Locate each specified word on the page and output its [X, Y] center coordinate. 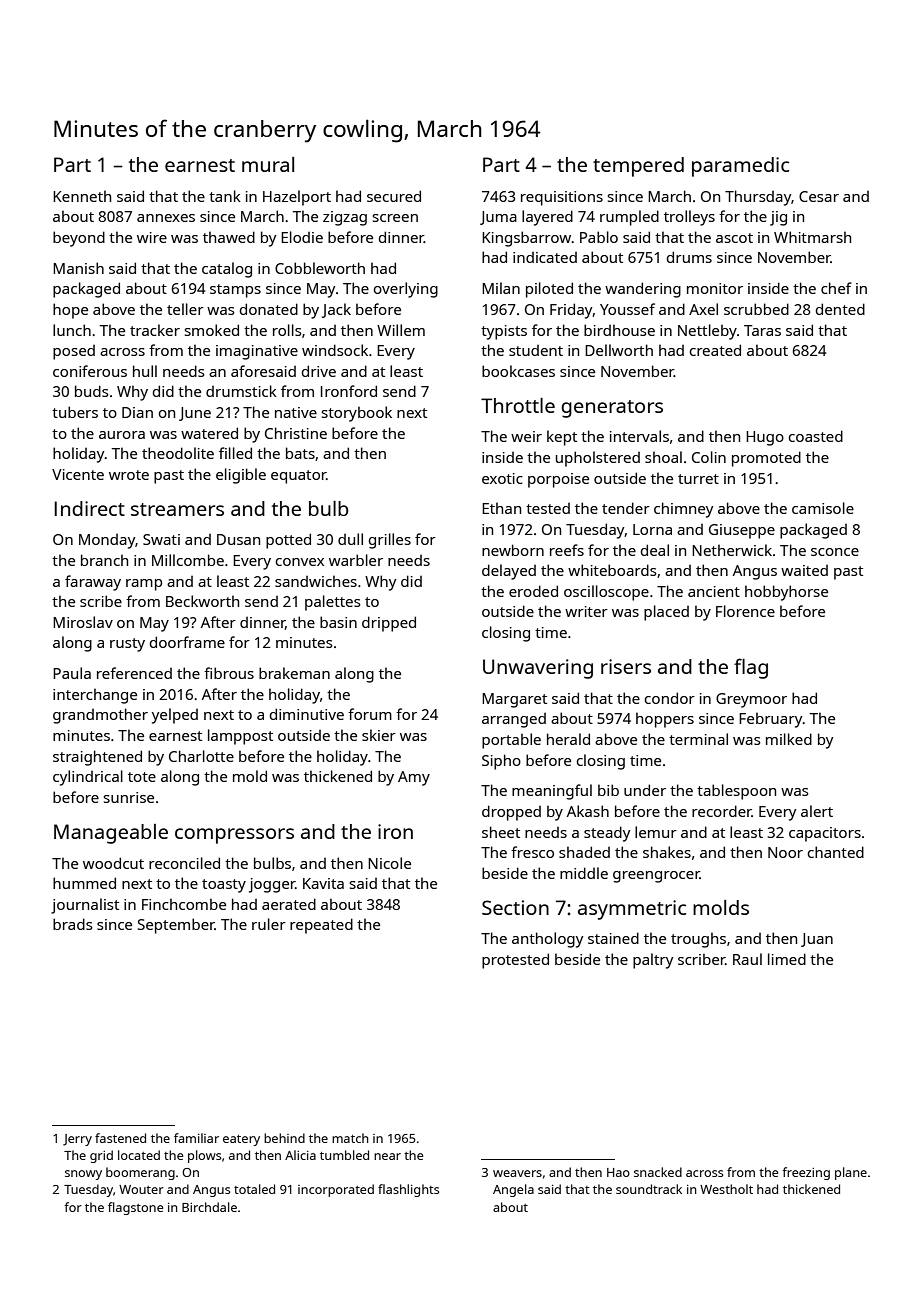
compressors [234, 836]
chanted [836, 852]
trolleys [689, 218]
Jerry [77, 1140]
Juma [498, 218]
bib [608, 790]
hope [70, 311]
